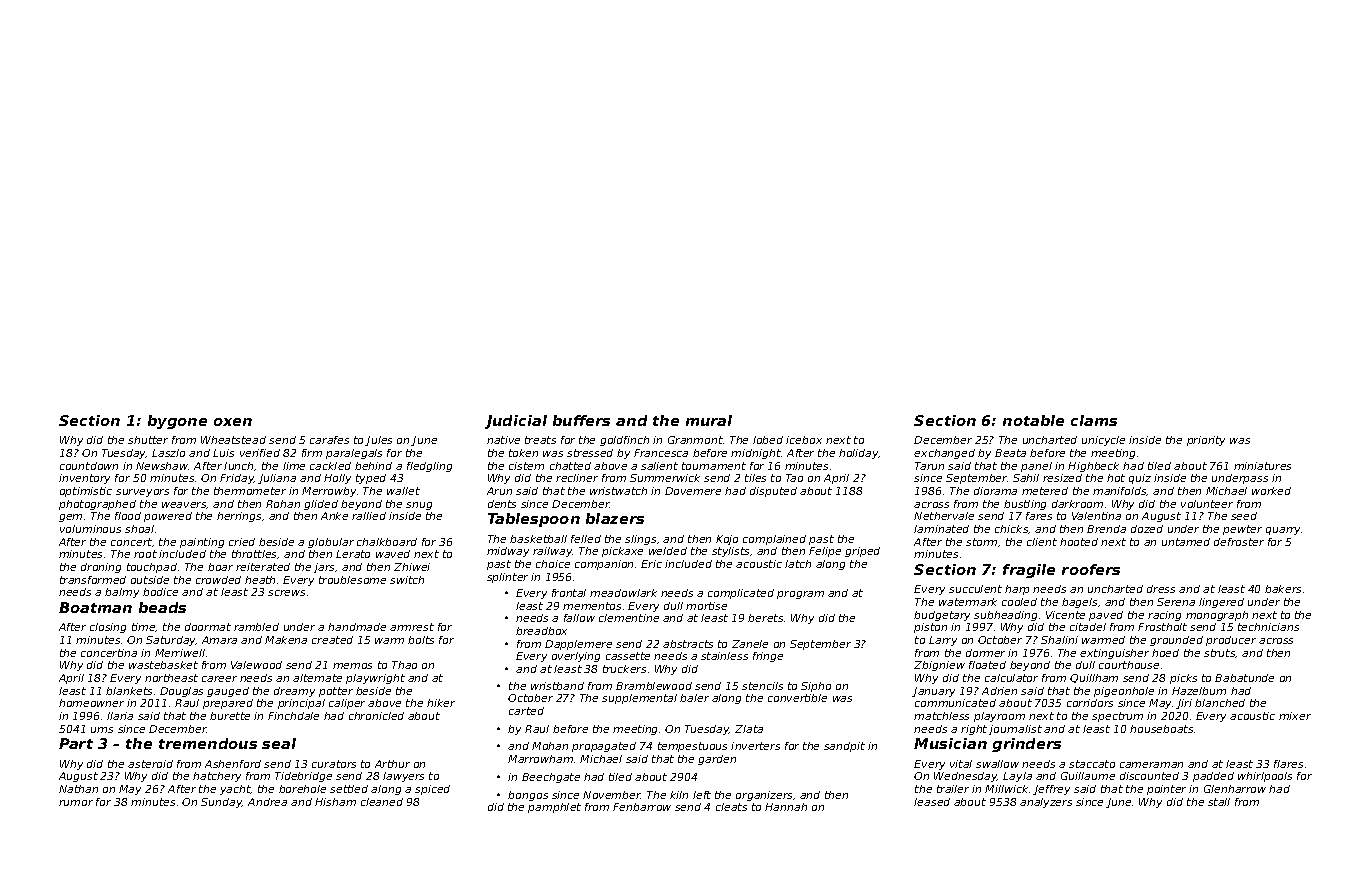 Image resolution: width=1372 pixels, height=887 pixels. Describe the element at coordinates (1149, 776) in the screenshot. I see `discounted` at that location.
